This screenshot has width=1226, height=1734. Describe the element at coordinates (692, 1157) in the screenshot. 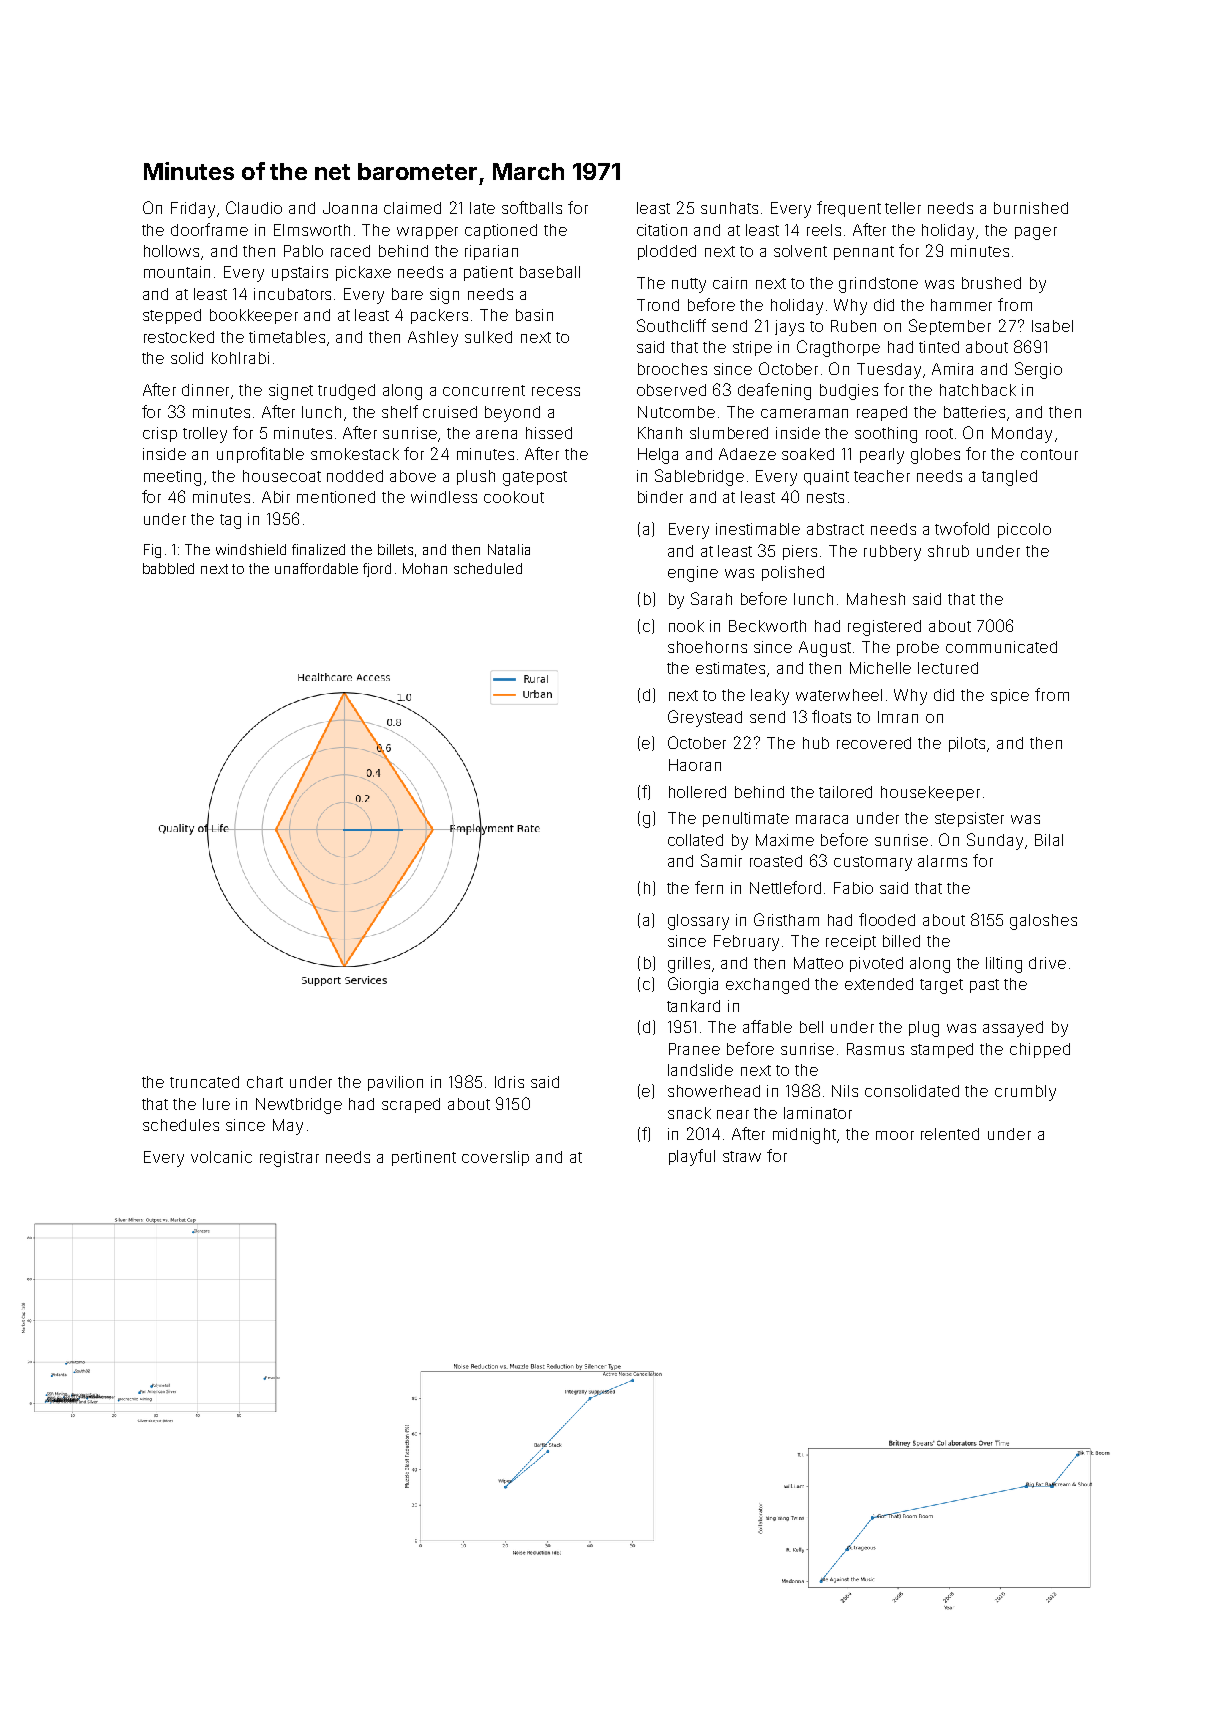

I see `playful` at that location.
